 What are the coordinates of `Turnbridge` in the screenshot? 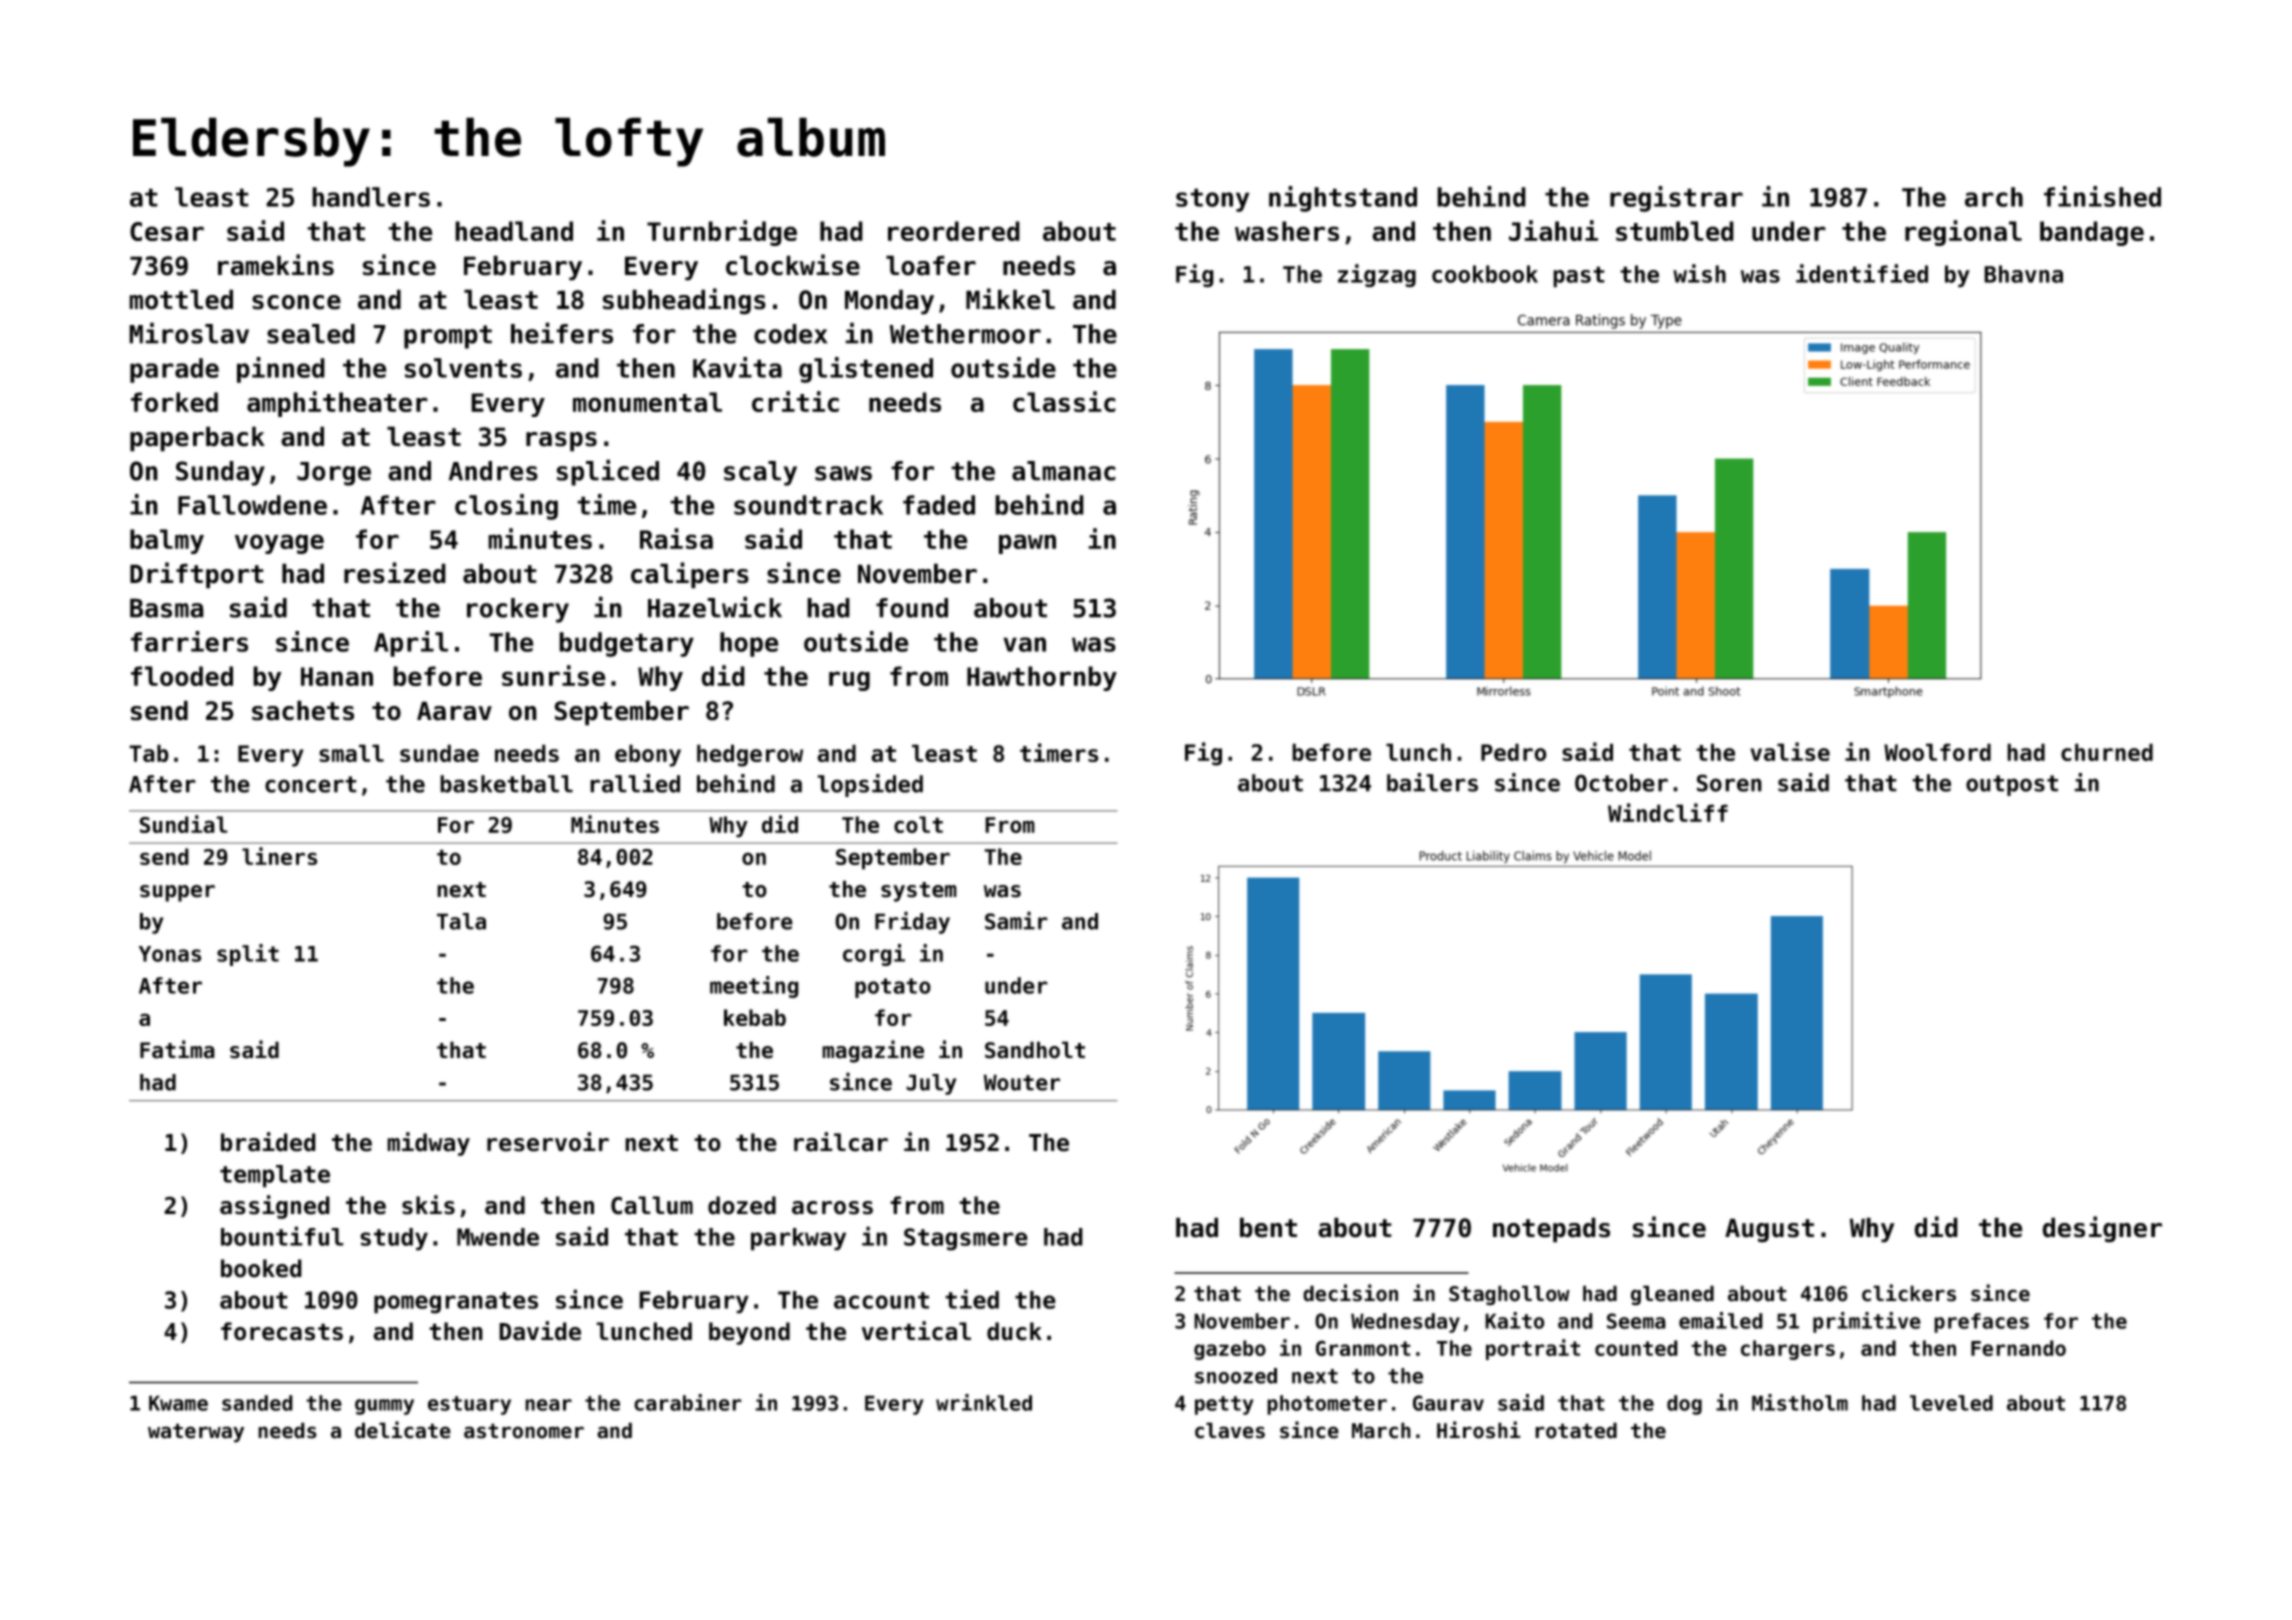 It's located at (722, 233).
